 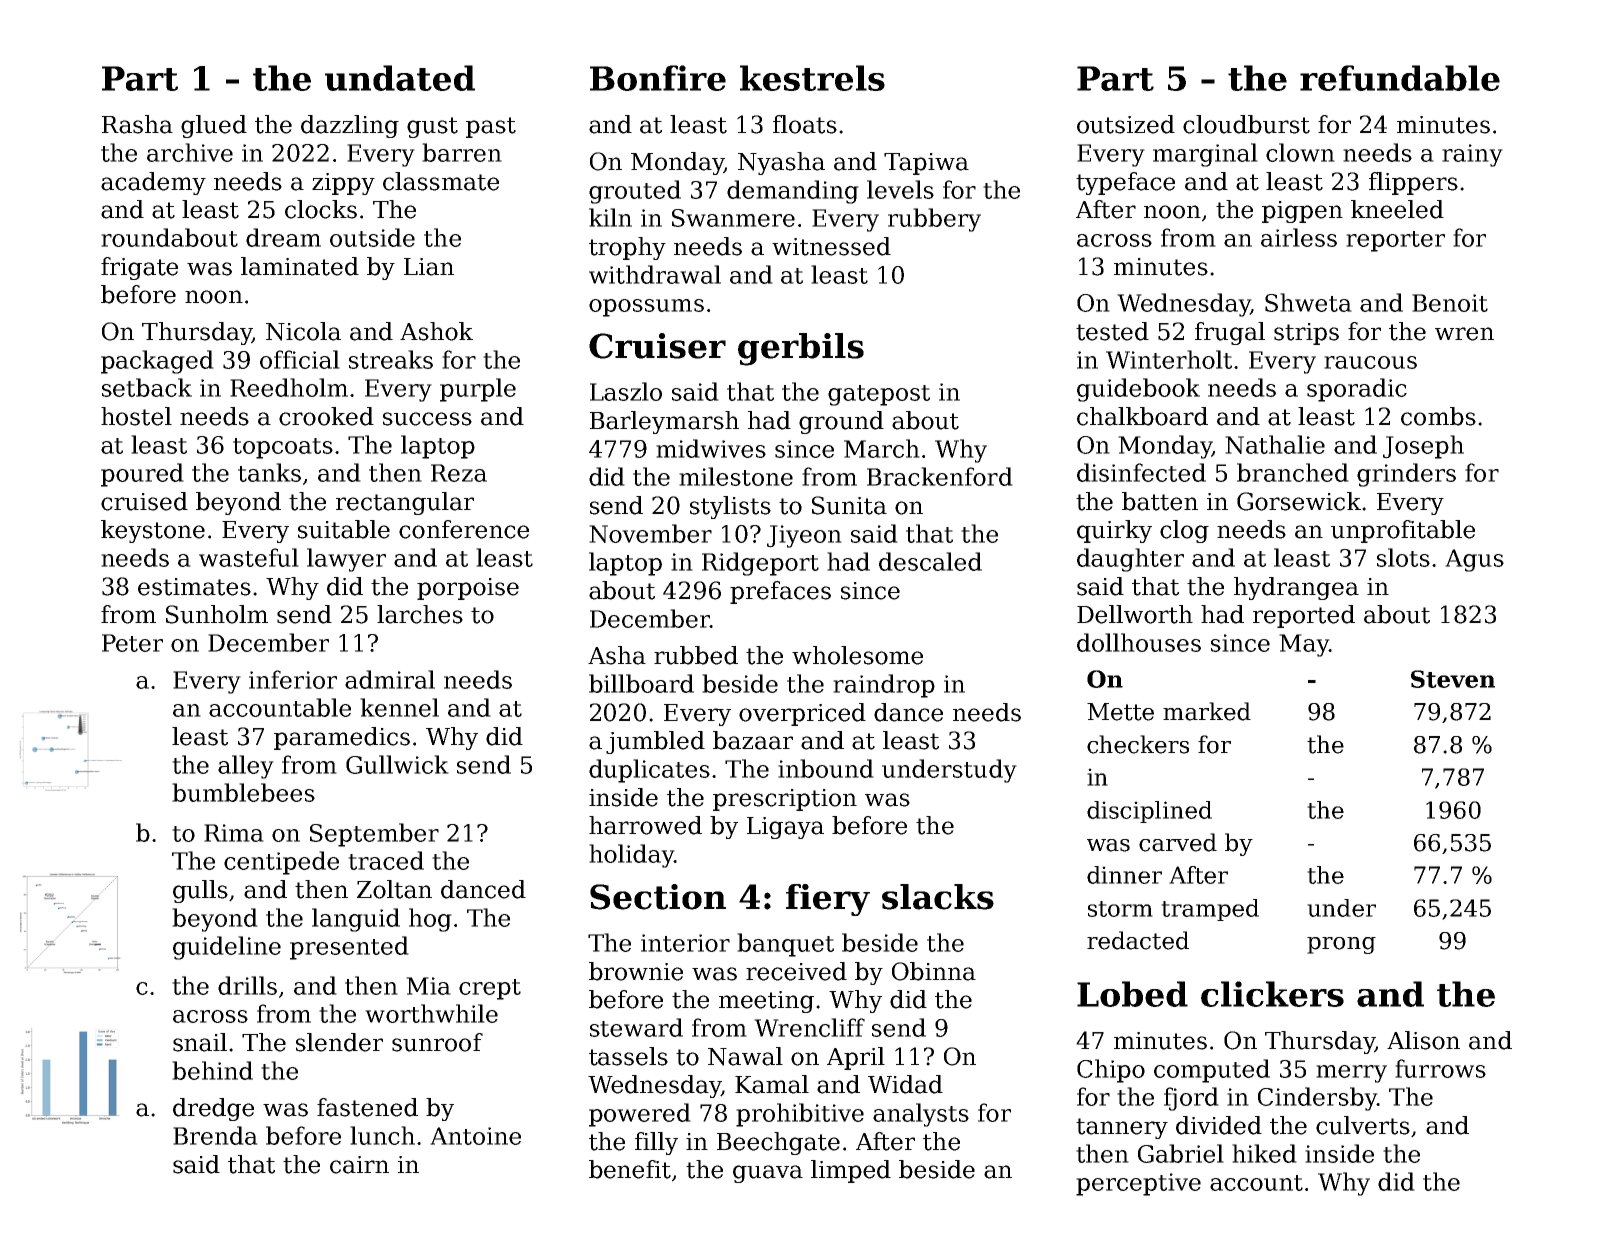 I want to click on Reza, so click(x=459, y=473).
